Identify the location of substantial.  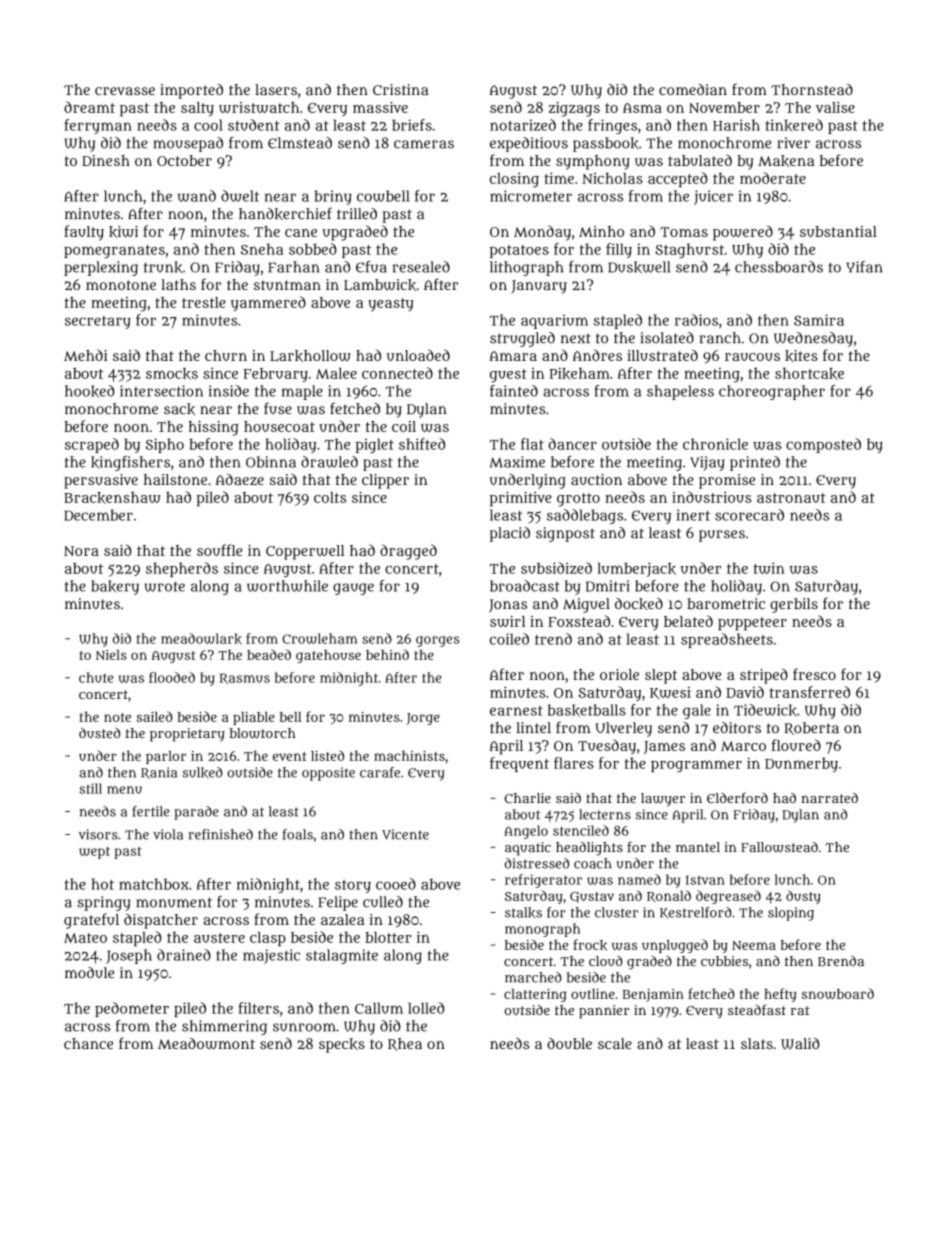
(838, 231).
